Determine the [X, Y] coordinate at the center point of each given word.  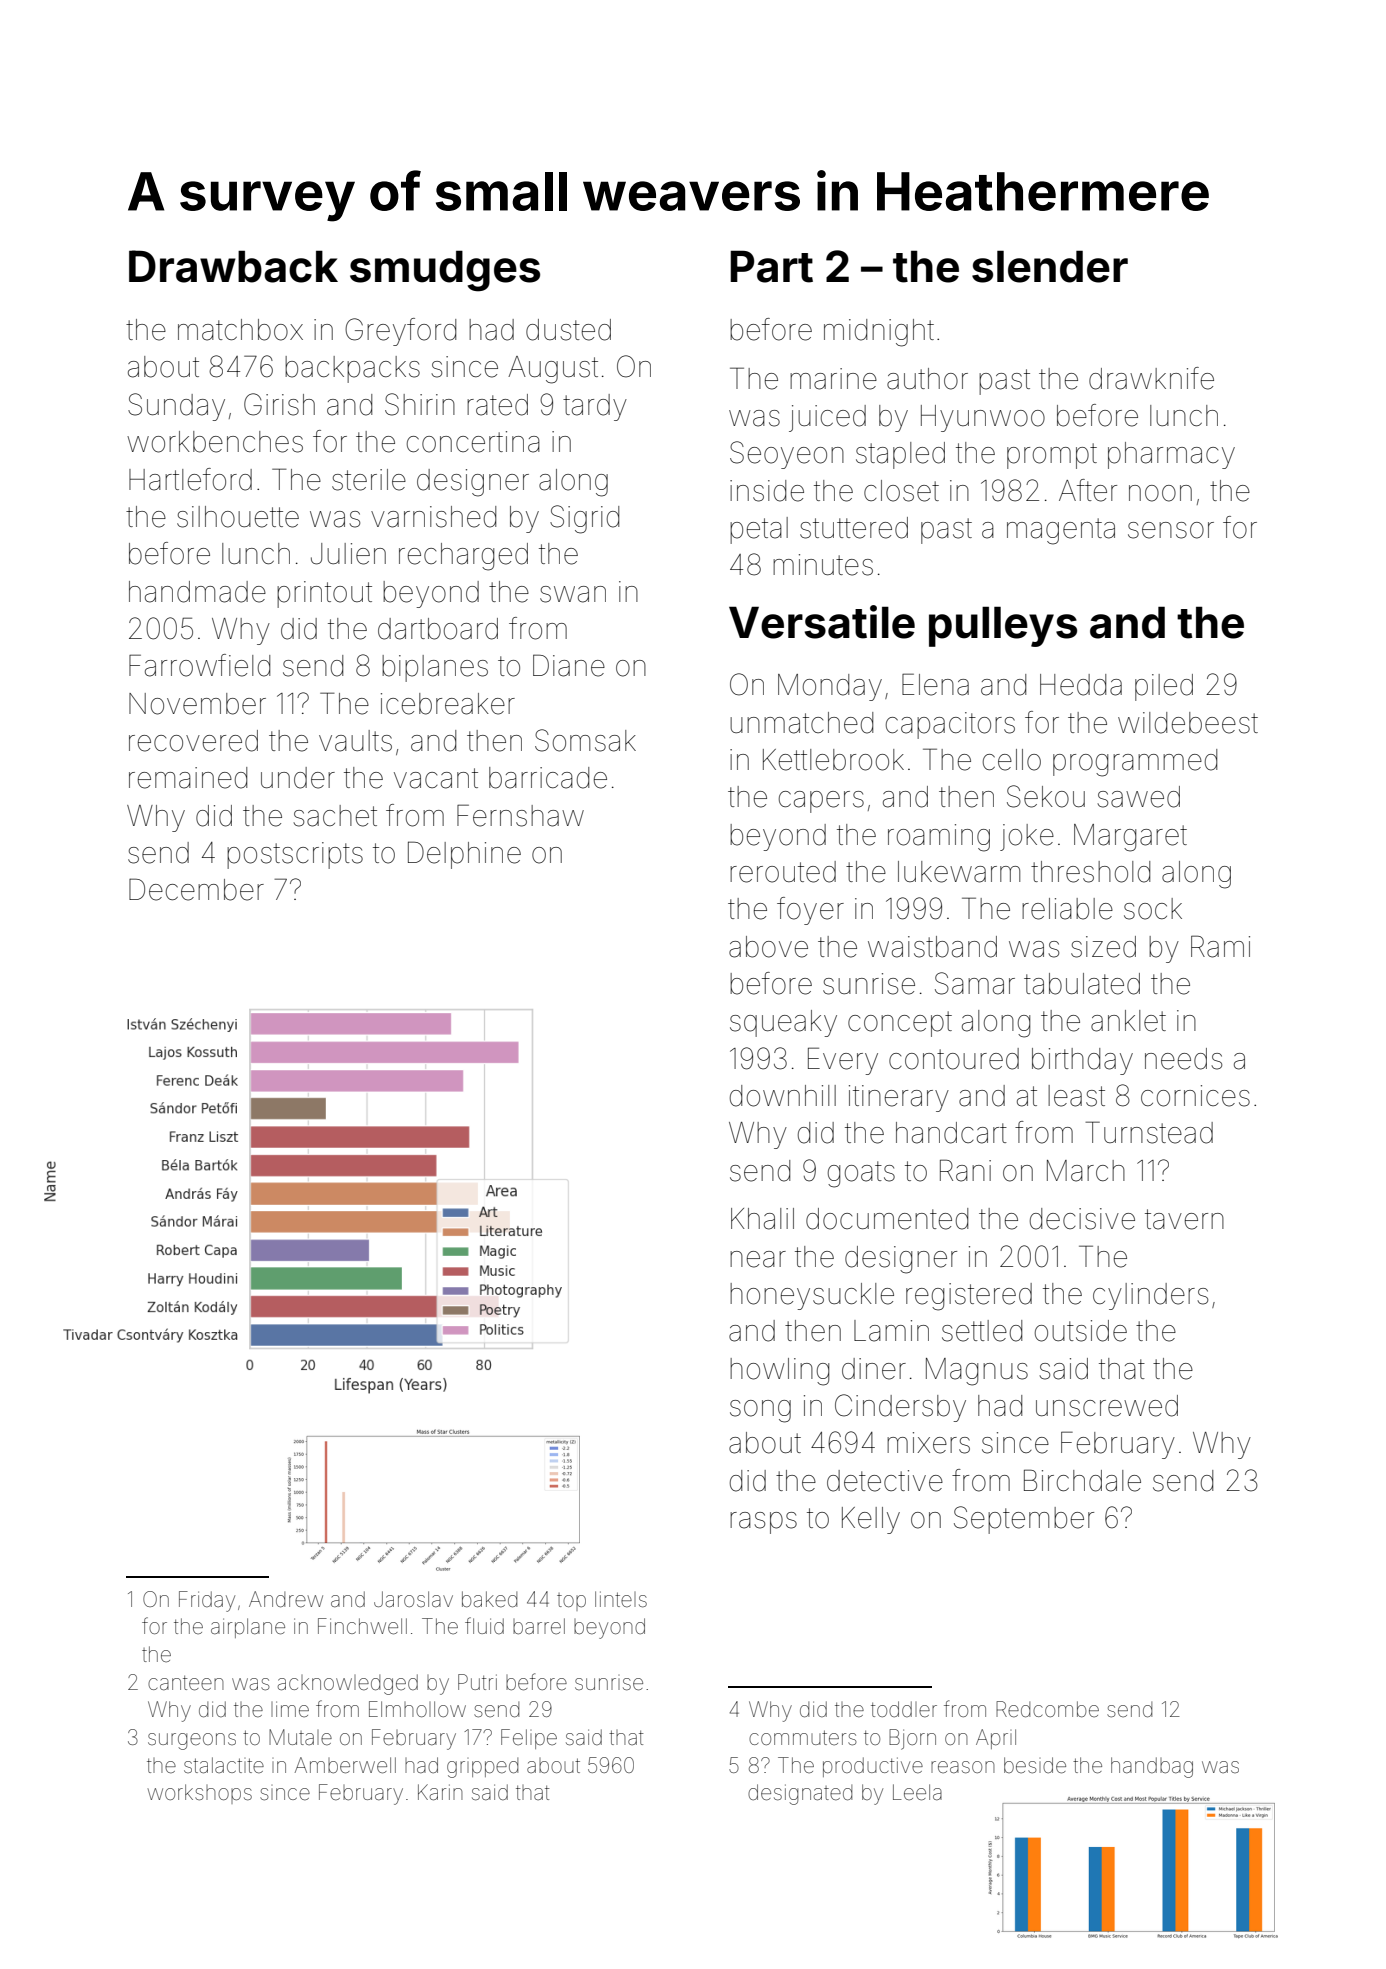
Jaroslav [413, 1599]
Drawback [233, 266]
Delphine [464, 855]
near [758, 1259]
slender [1050, 266]
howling [779, 1372]
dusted [568, 330]
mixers [928, 1443]
